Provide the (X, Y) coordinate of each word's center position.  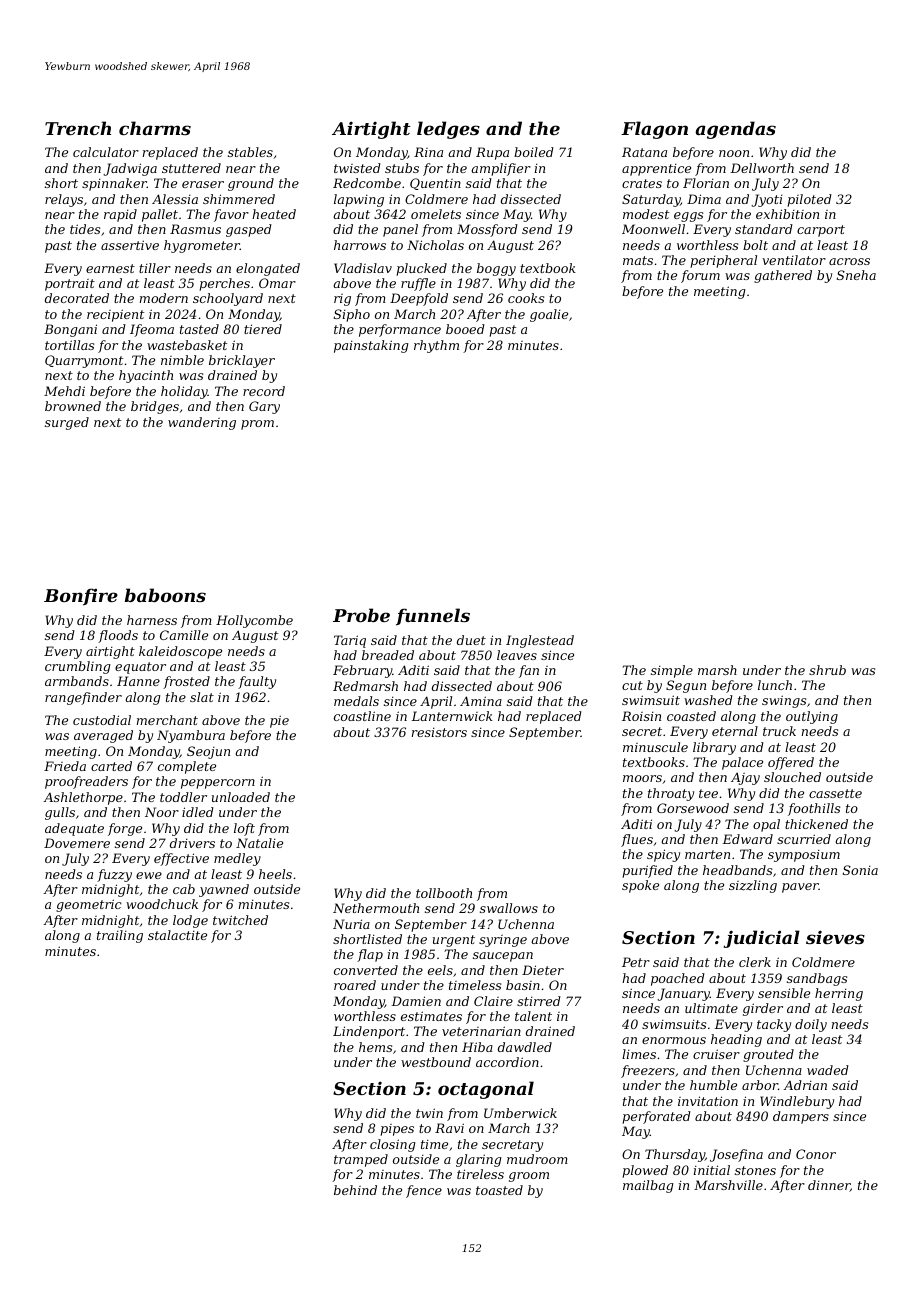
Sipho (352, 315)
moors (642, 778)
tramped (361, 1160)
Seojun (208, 752)
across (849, 261)
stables (250, 152)
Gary (264, 407)
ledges (448, 130)
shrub (827, 670)
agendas (736, 130)
